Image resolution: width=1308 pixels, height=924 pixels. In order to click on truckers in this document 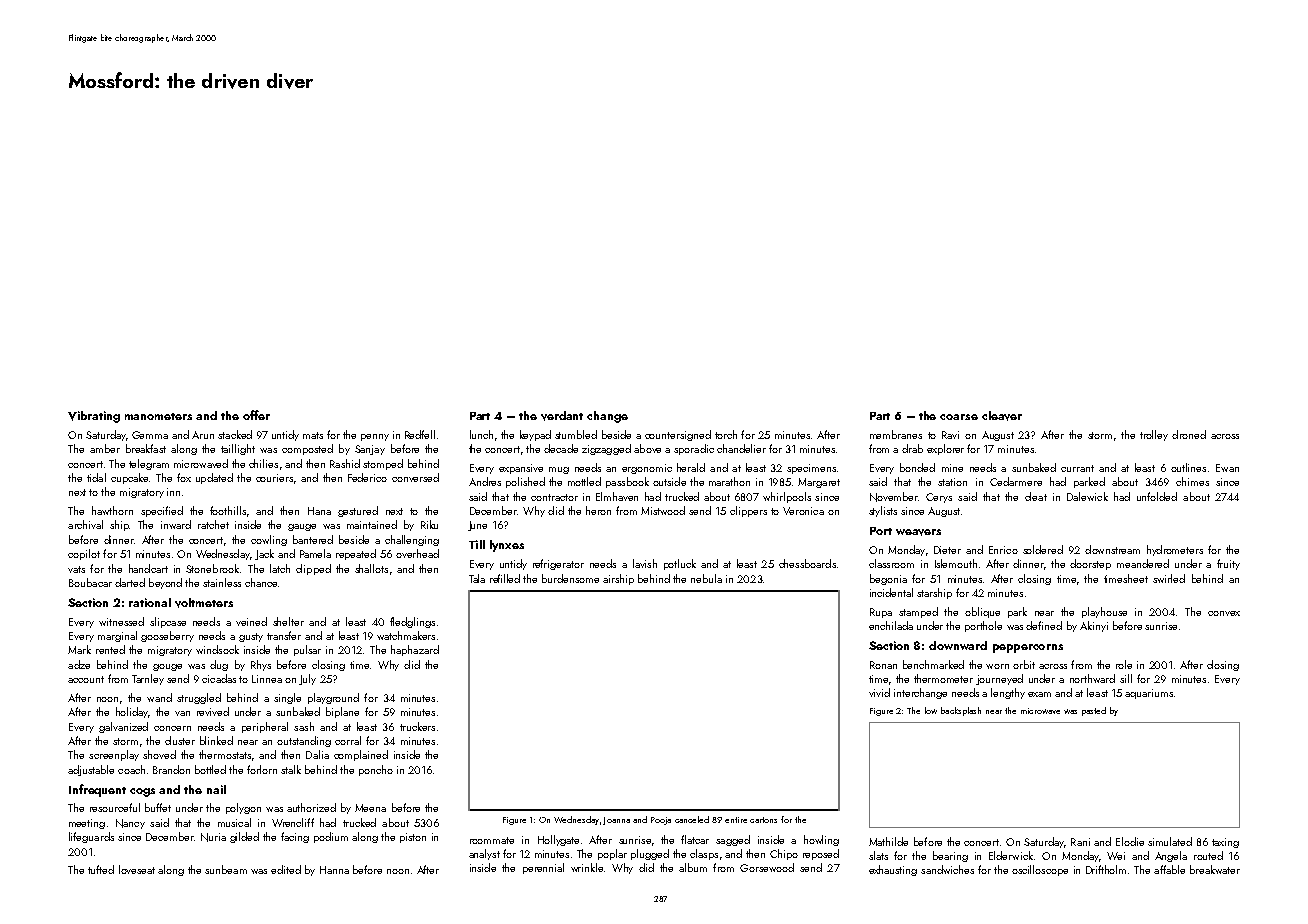, I will do `click(417, 726)`.
